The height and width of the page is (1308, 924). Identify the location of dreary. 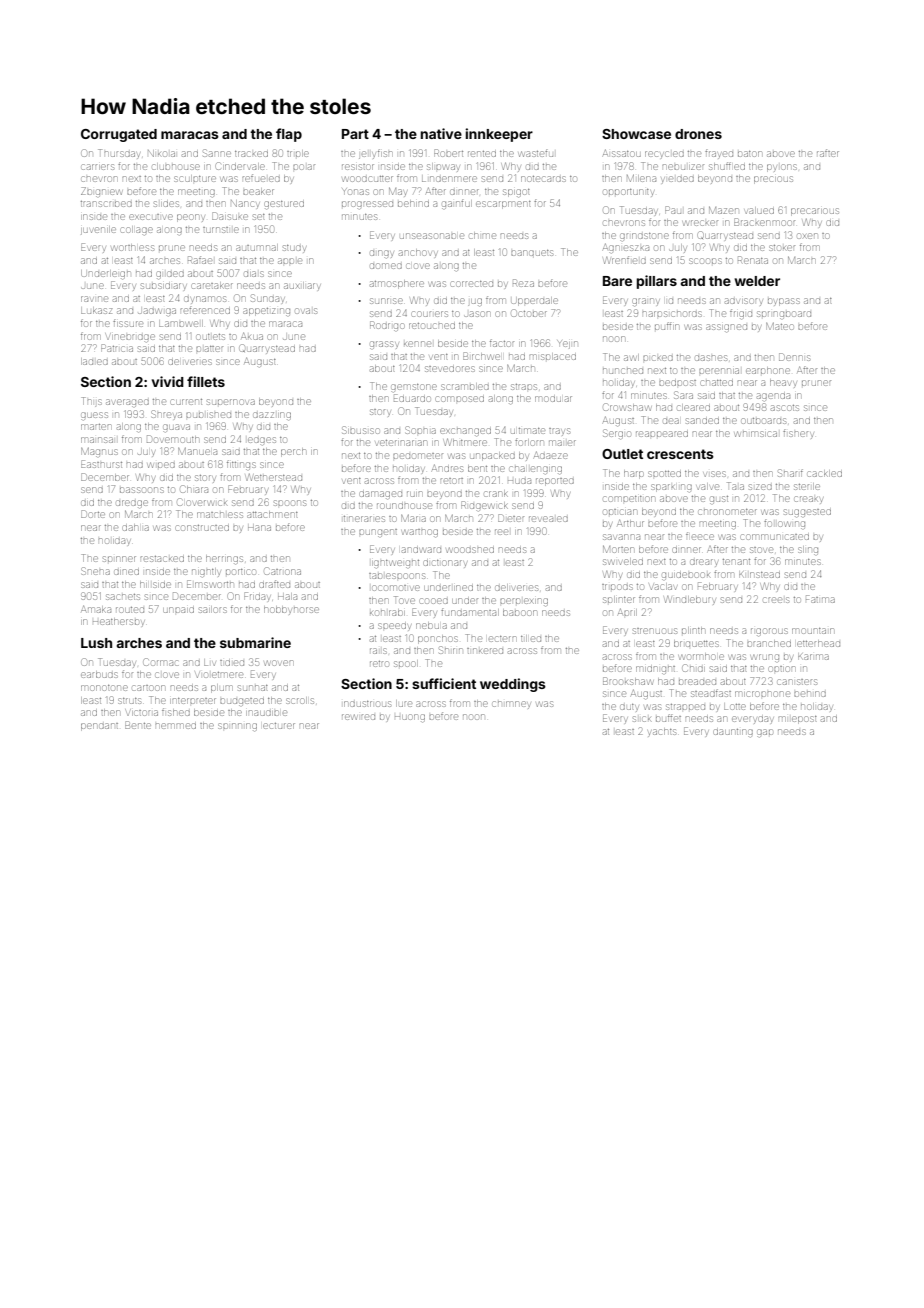
(704, 563).
